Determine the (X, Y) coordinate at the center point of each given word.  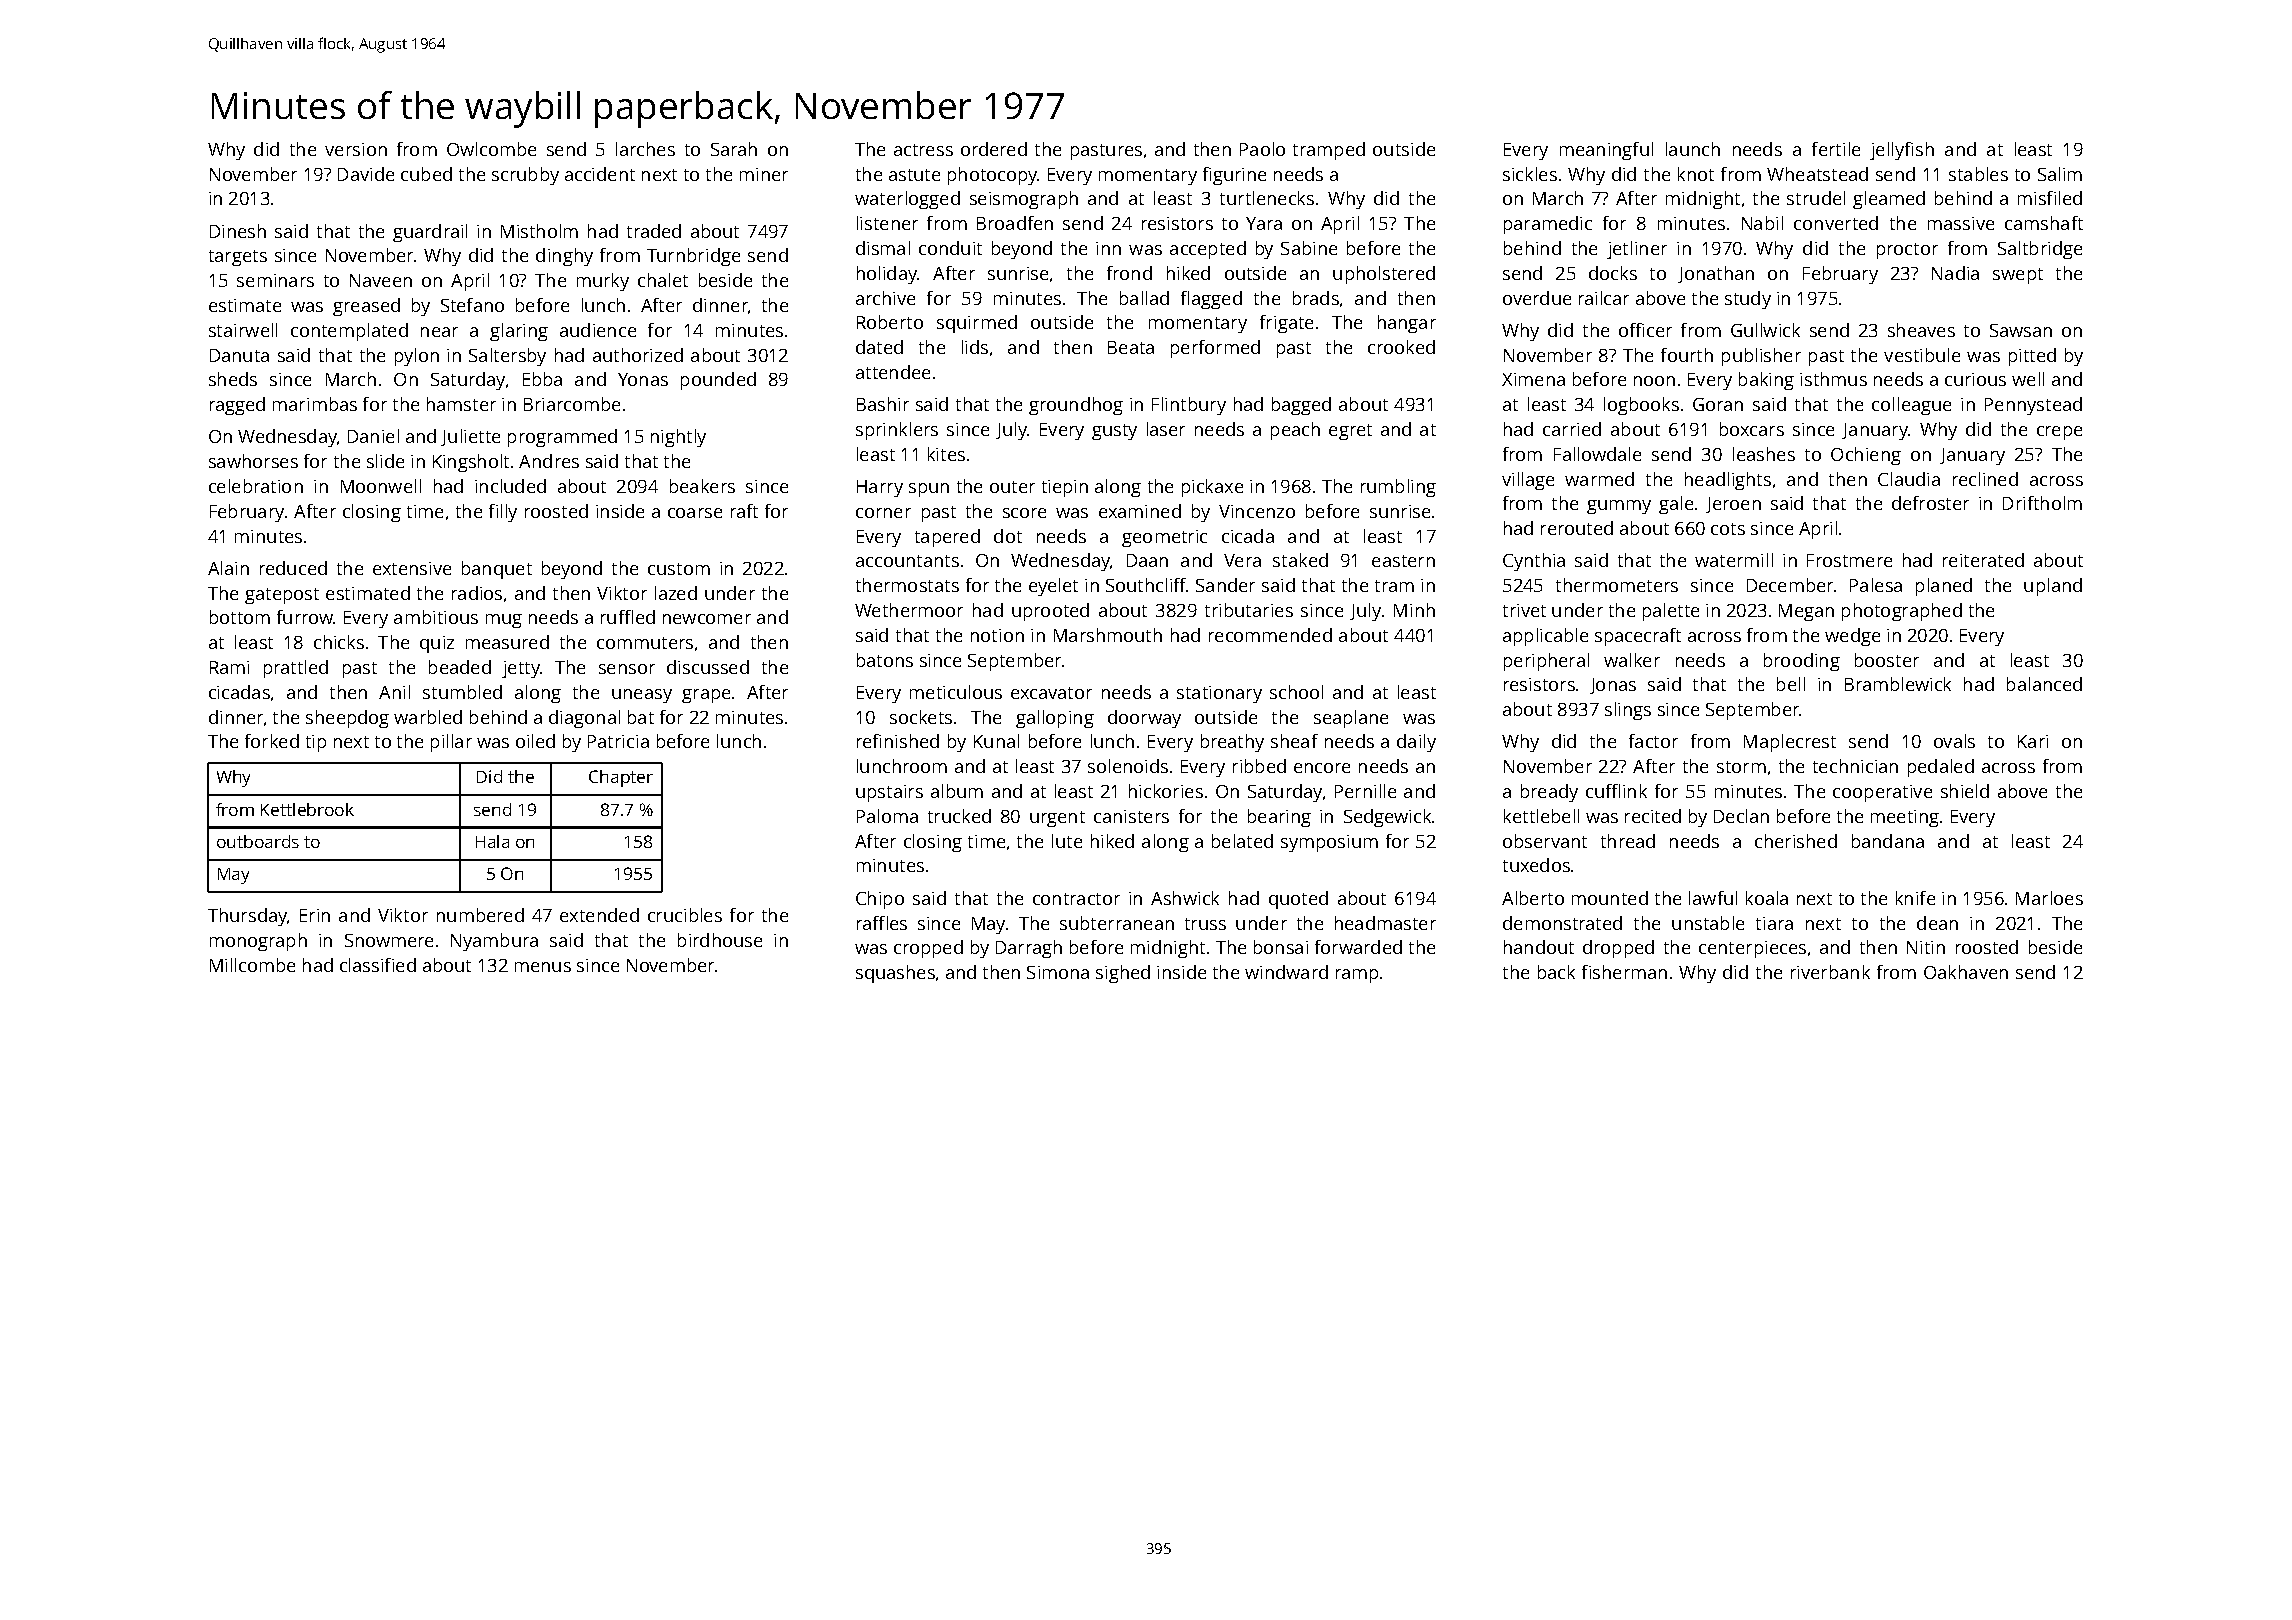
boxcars (1752, 429)
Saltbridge (2040, 250)
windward (1286, 972)
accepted (1208, 250)
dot (1008, 536)
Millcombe (252, 965)
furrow (305, 617)
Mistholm (539, 231)
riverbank (1830, 972)
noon (1654, 381)
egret (1350, 432)
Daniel (373, 436)
